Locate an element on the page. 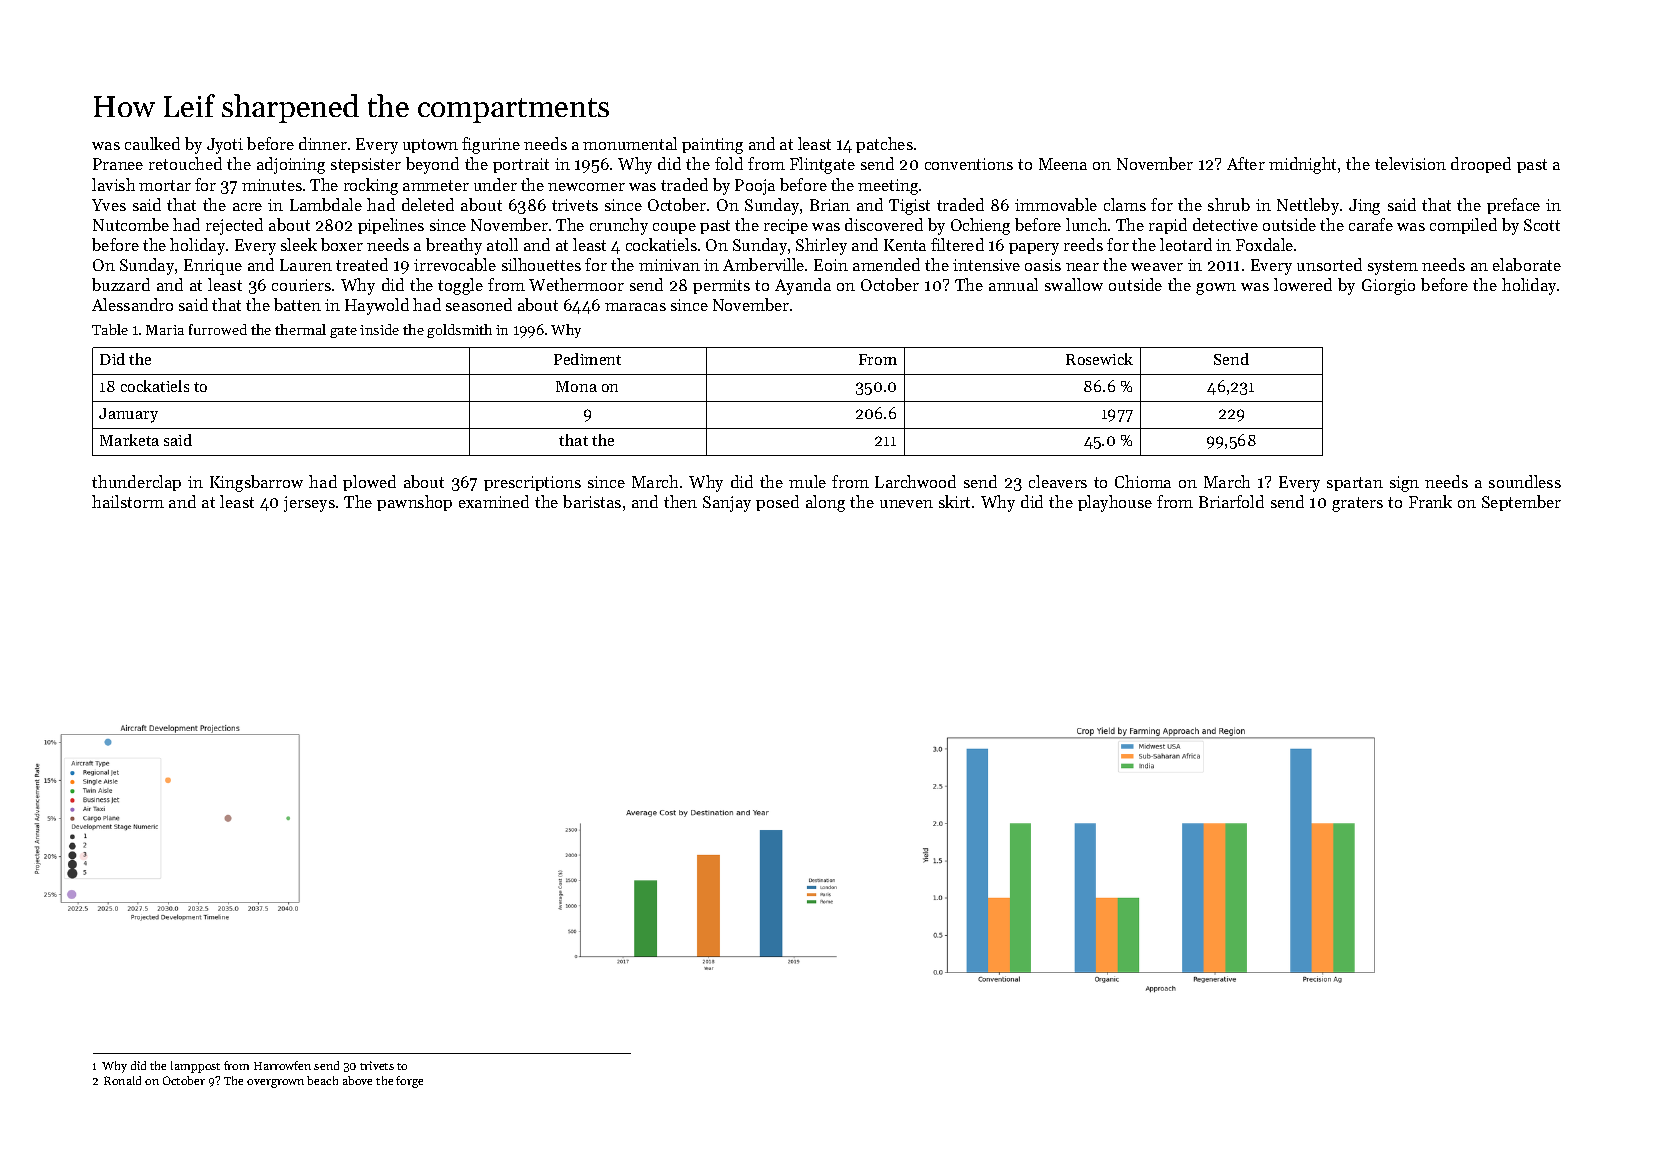 The height and width of the page is (1169, 1654). above is located at coordinates (357, 1080).
